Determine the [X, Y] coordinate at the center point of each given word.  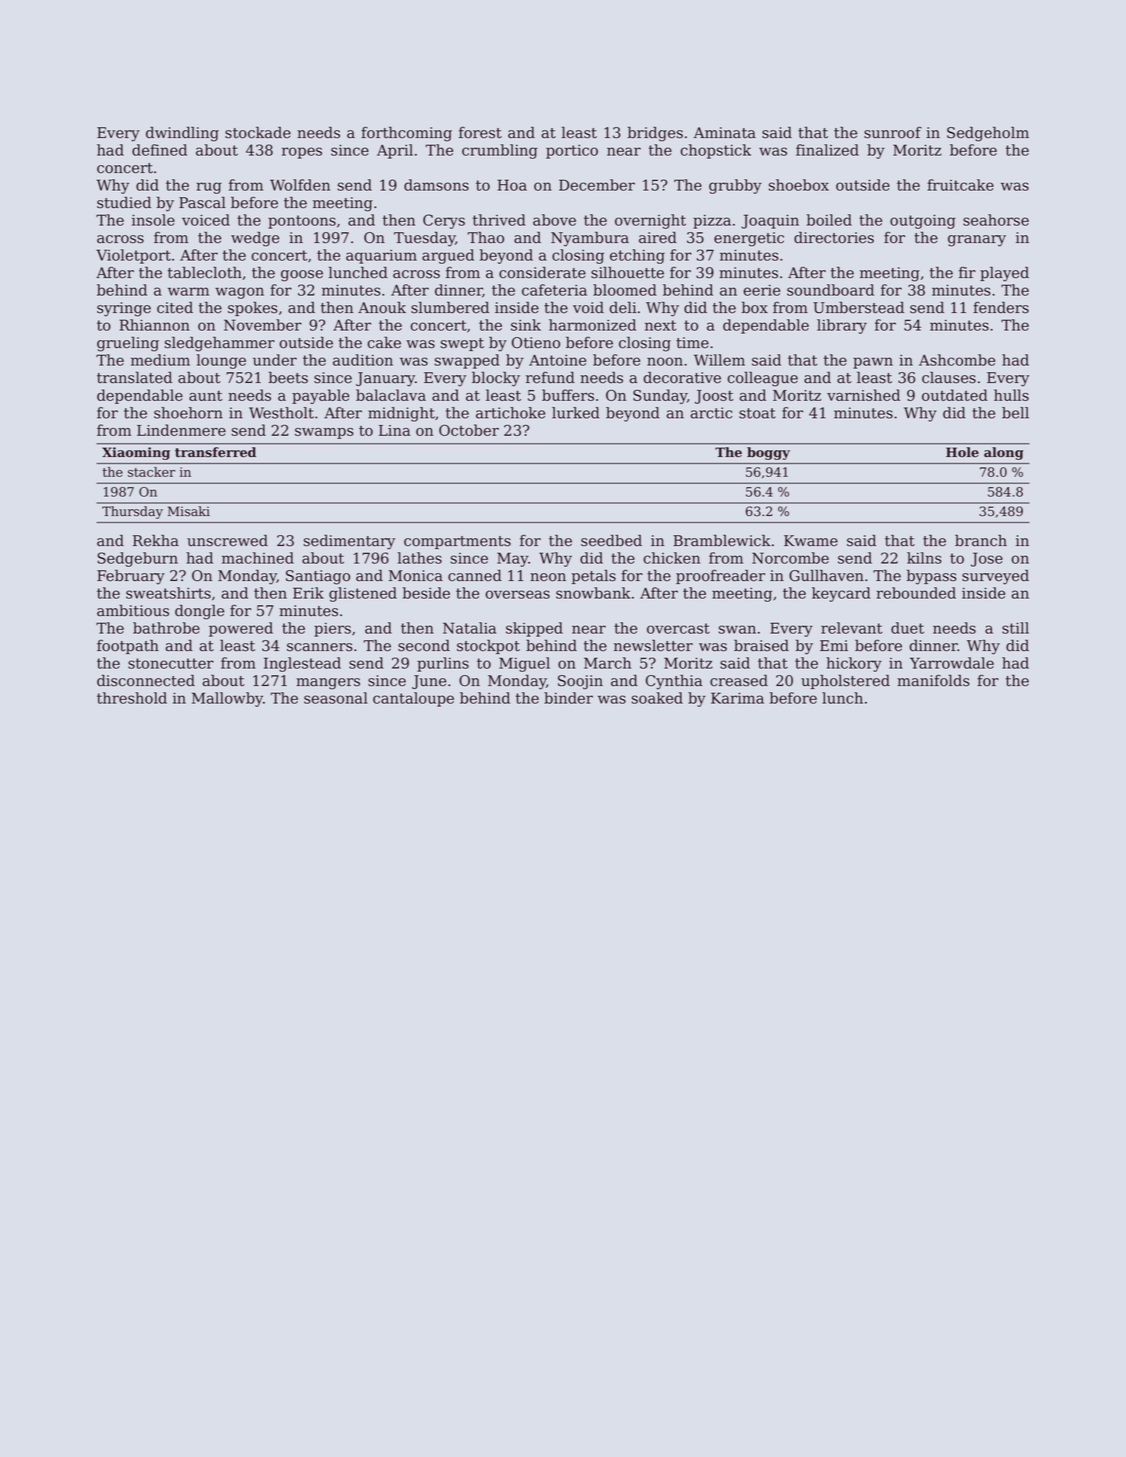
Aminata [725, 133]
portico [572, 152]
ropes [302, 153]
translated [134, 377]
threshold [132, 698]
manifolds [933, 680]
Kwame [811, 541]
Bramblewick [722, 540]
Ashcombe [957, 360]
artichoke [510, 413]
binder [568, 698]
